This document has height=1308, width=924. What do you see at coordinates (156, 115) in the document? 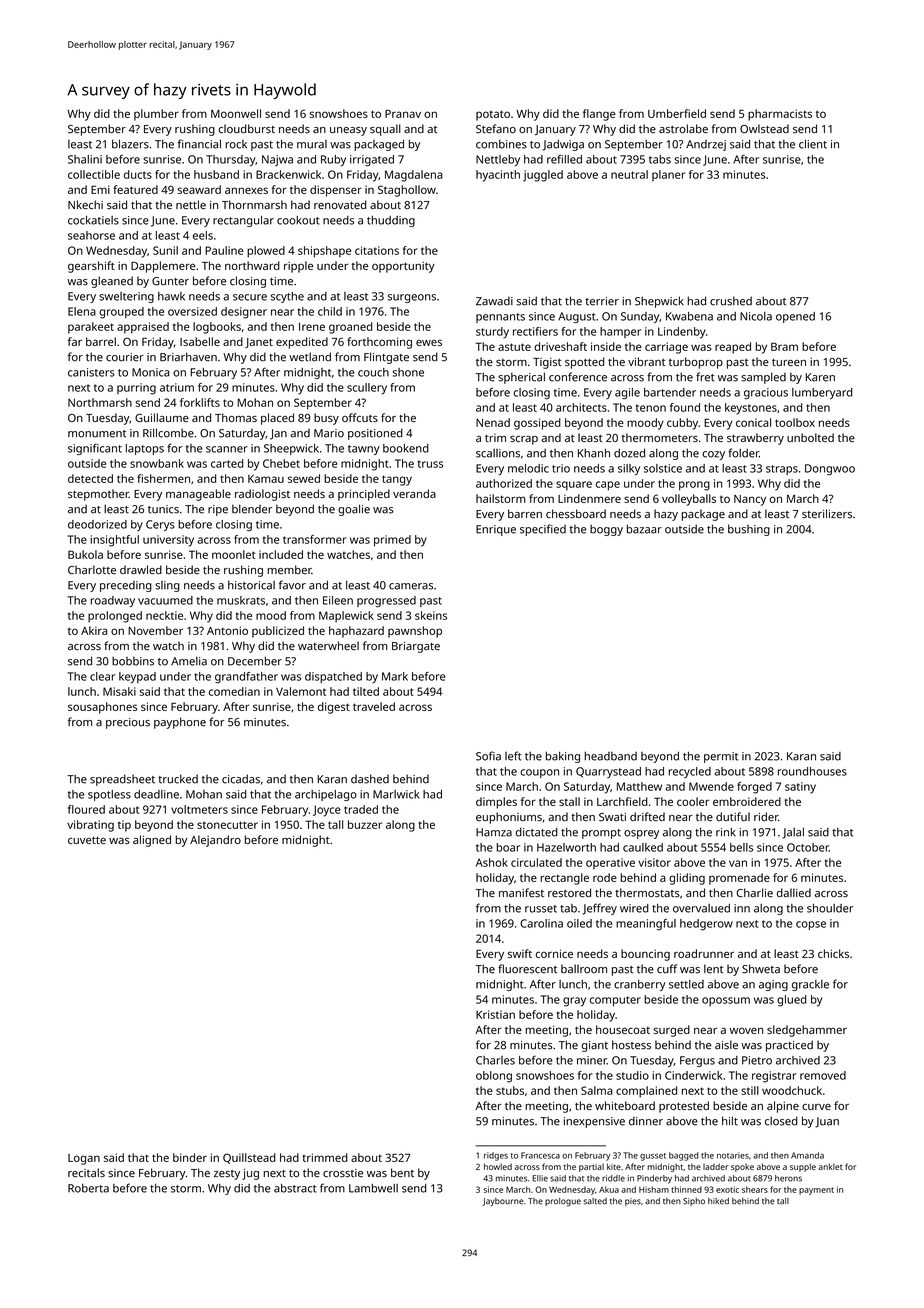
I see `plumber` at bounding box center [156, 115].
